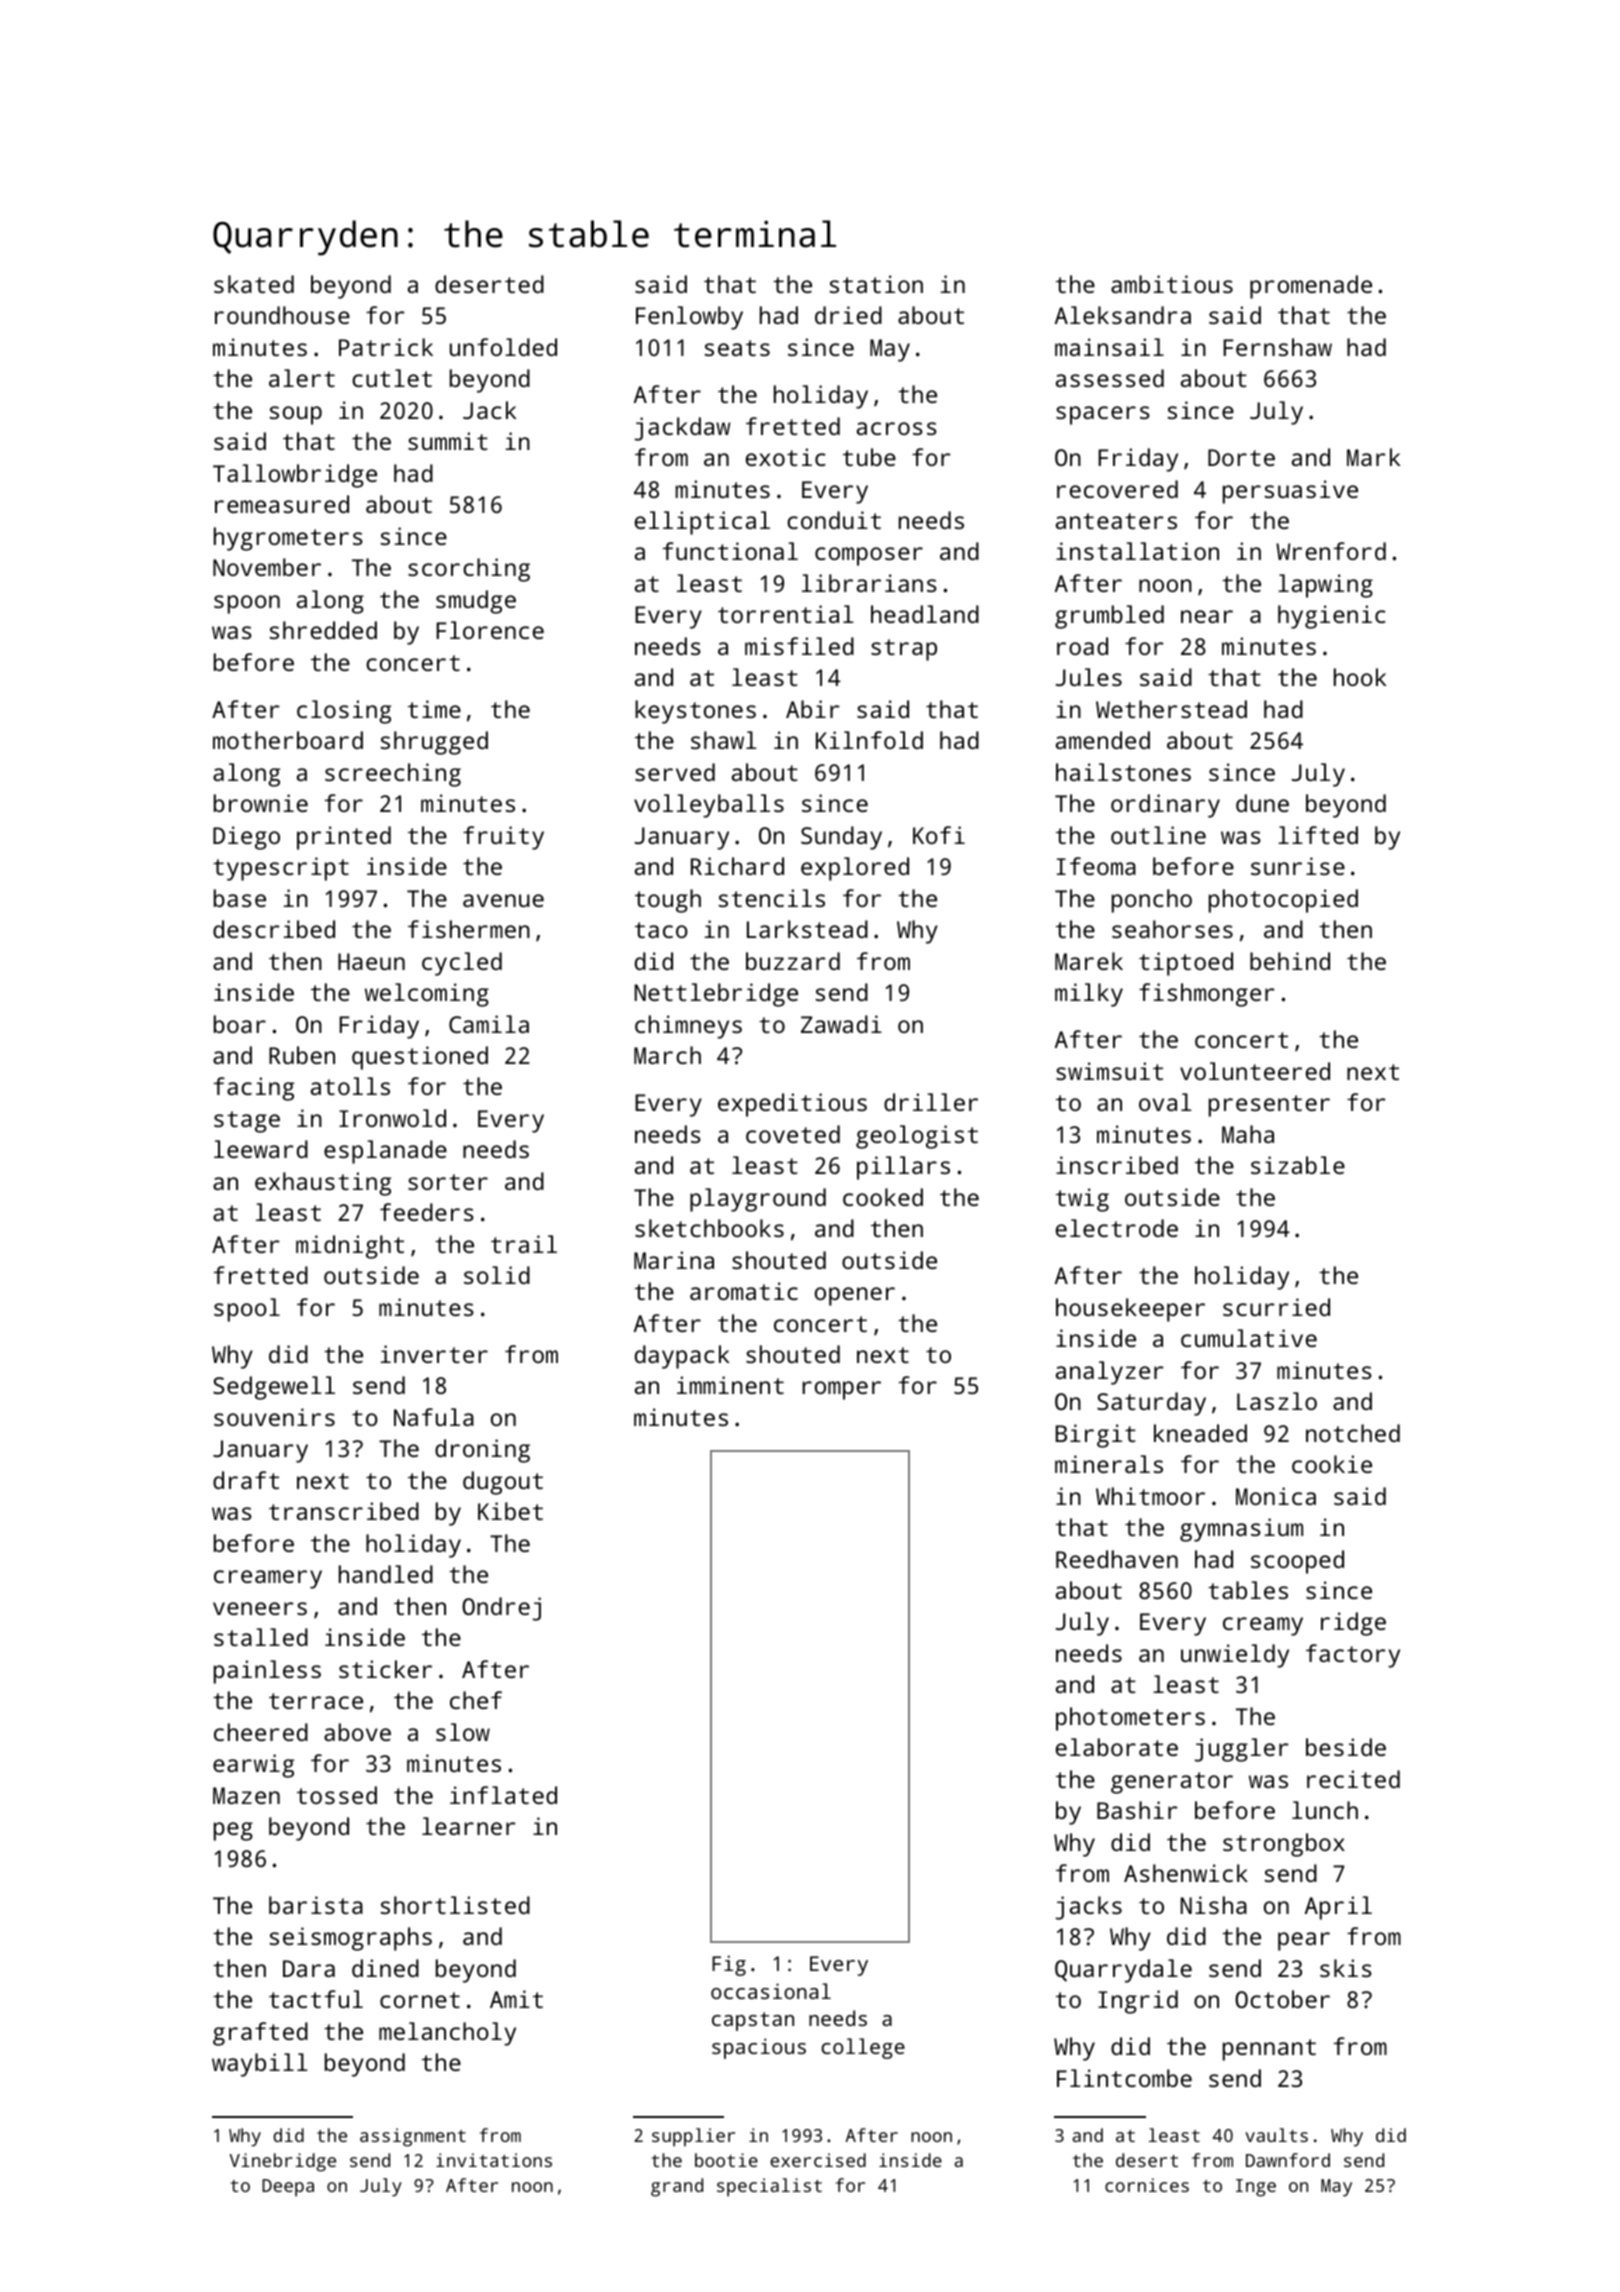  What do you see at coordinates (1117, 1228) in the screenshot?
I see `electrode` at bounding box center [1117, 1228].
